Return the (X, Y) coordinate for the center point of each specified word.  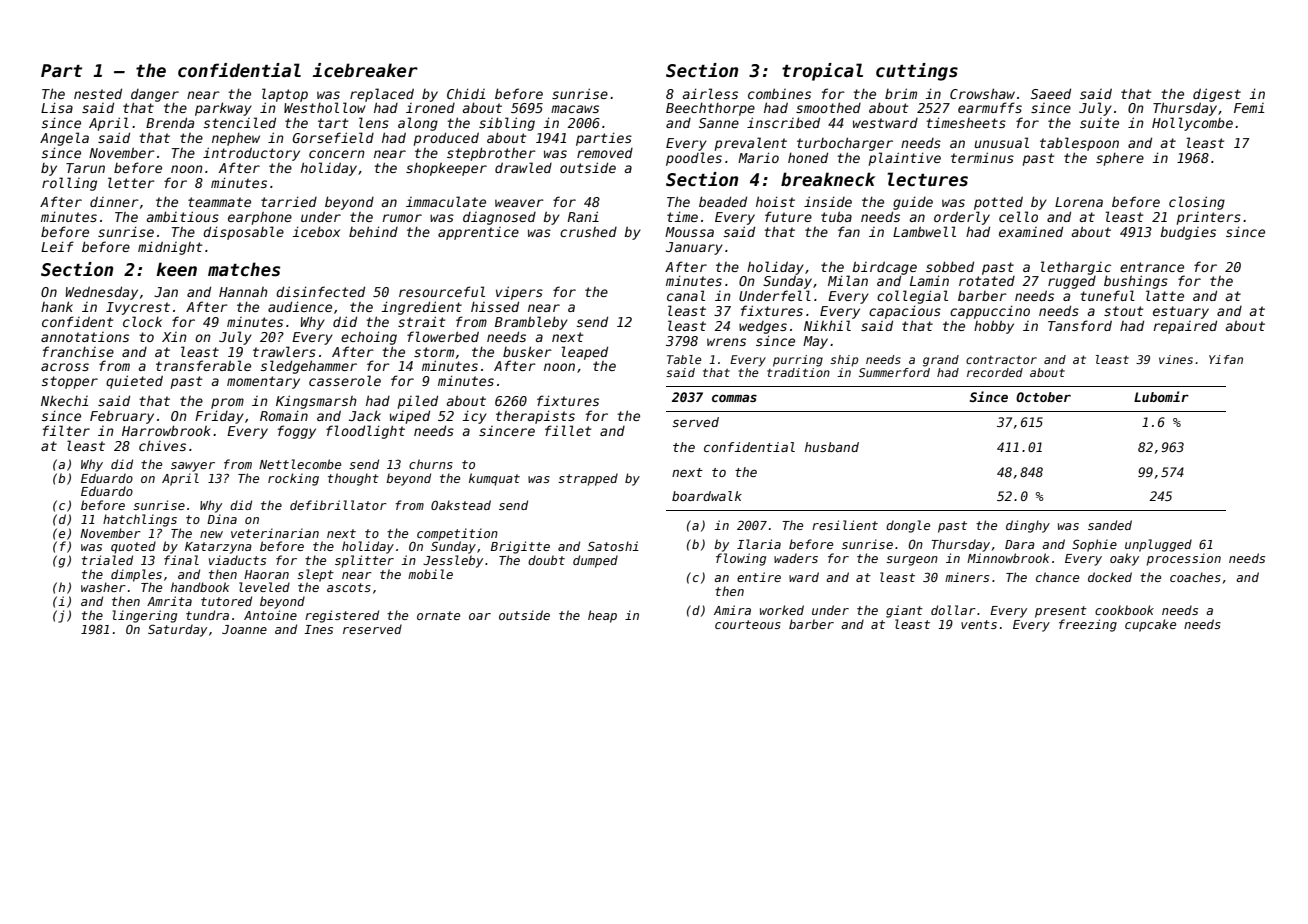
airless (710, 93)
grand (941, 361)
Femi (1249, 108)
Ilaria (759, 544)
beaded (723, 201)
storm (434, 352)
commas (734, 398)
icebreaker (365, 70)
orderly (962, 218)
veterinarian (275, 533)
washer (103, 587)
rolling (69, 184)
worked (782, 610)
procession (1183, 559)
